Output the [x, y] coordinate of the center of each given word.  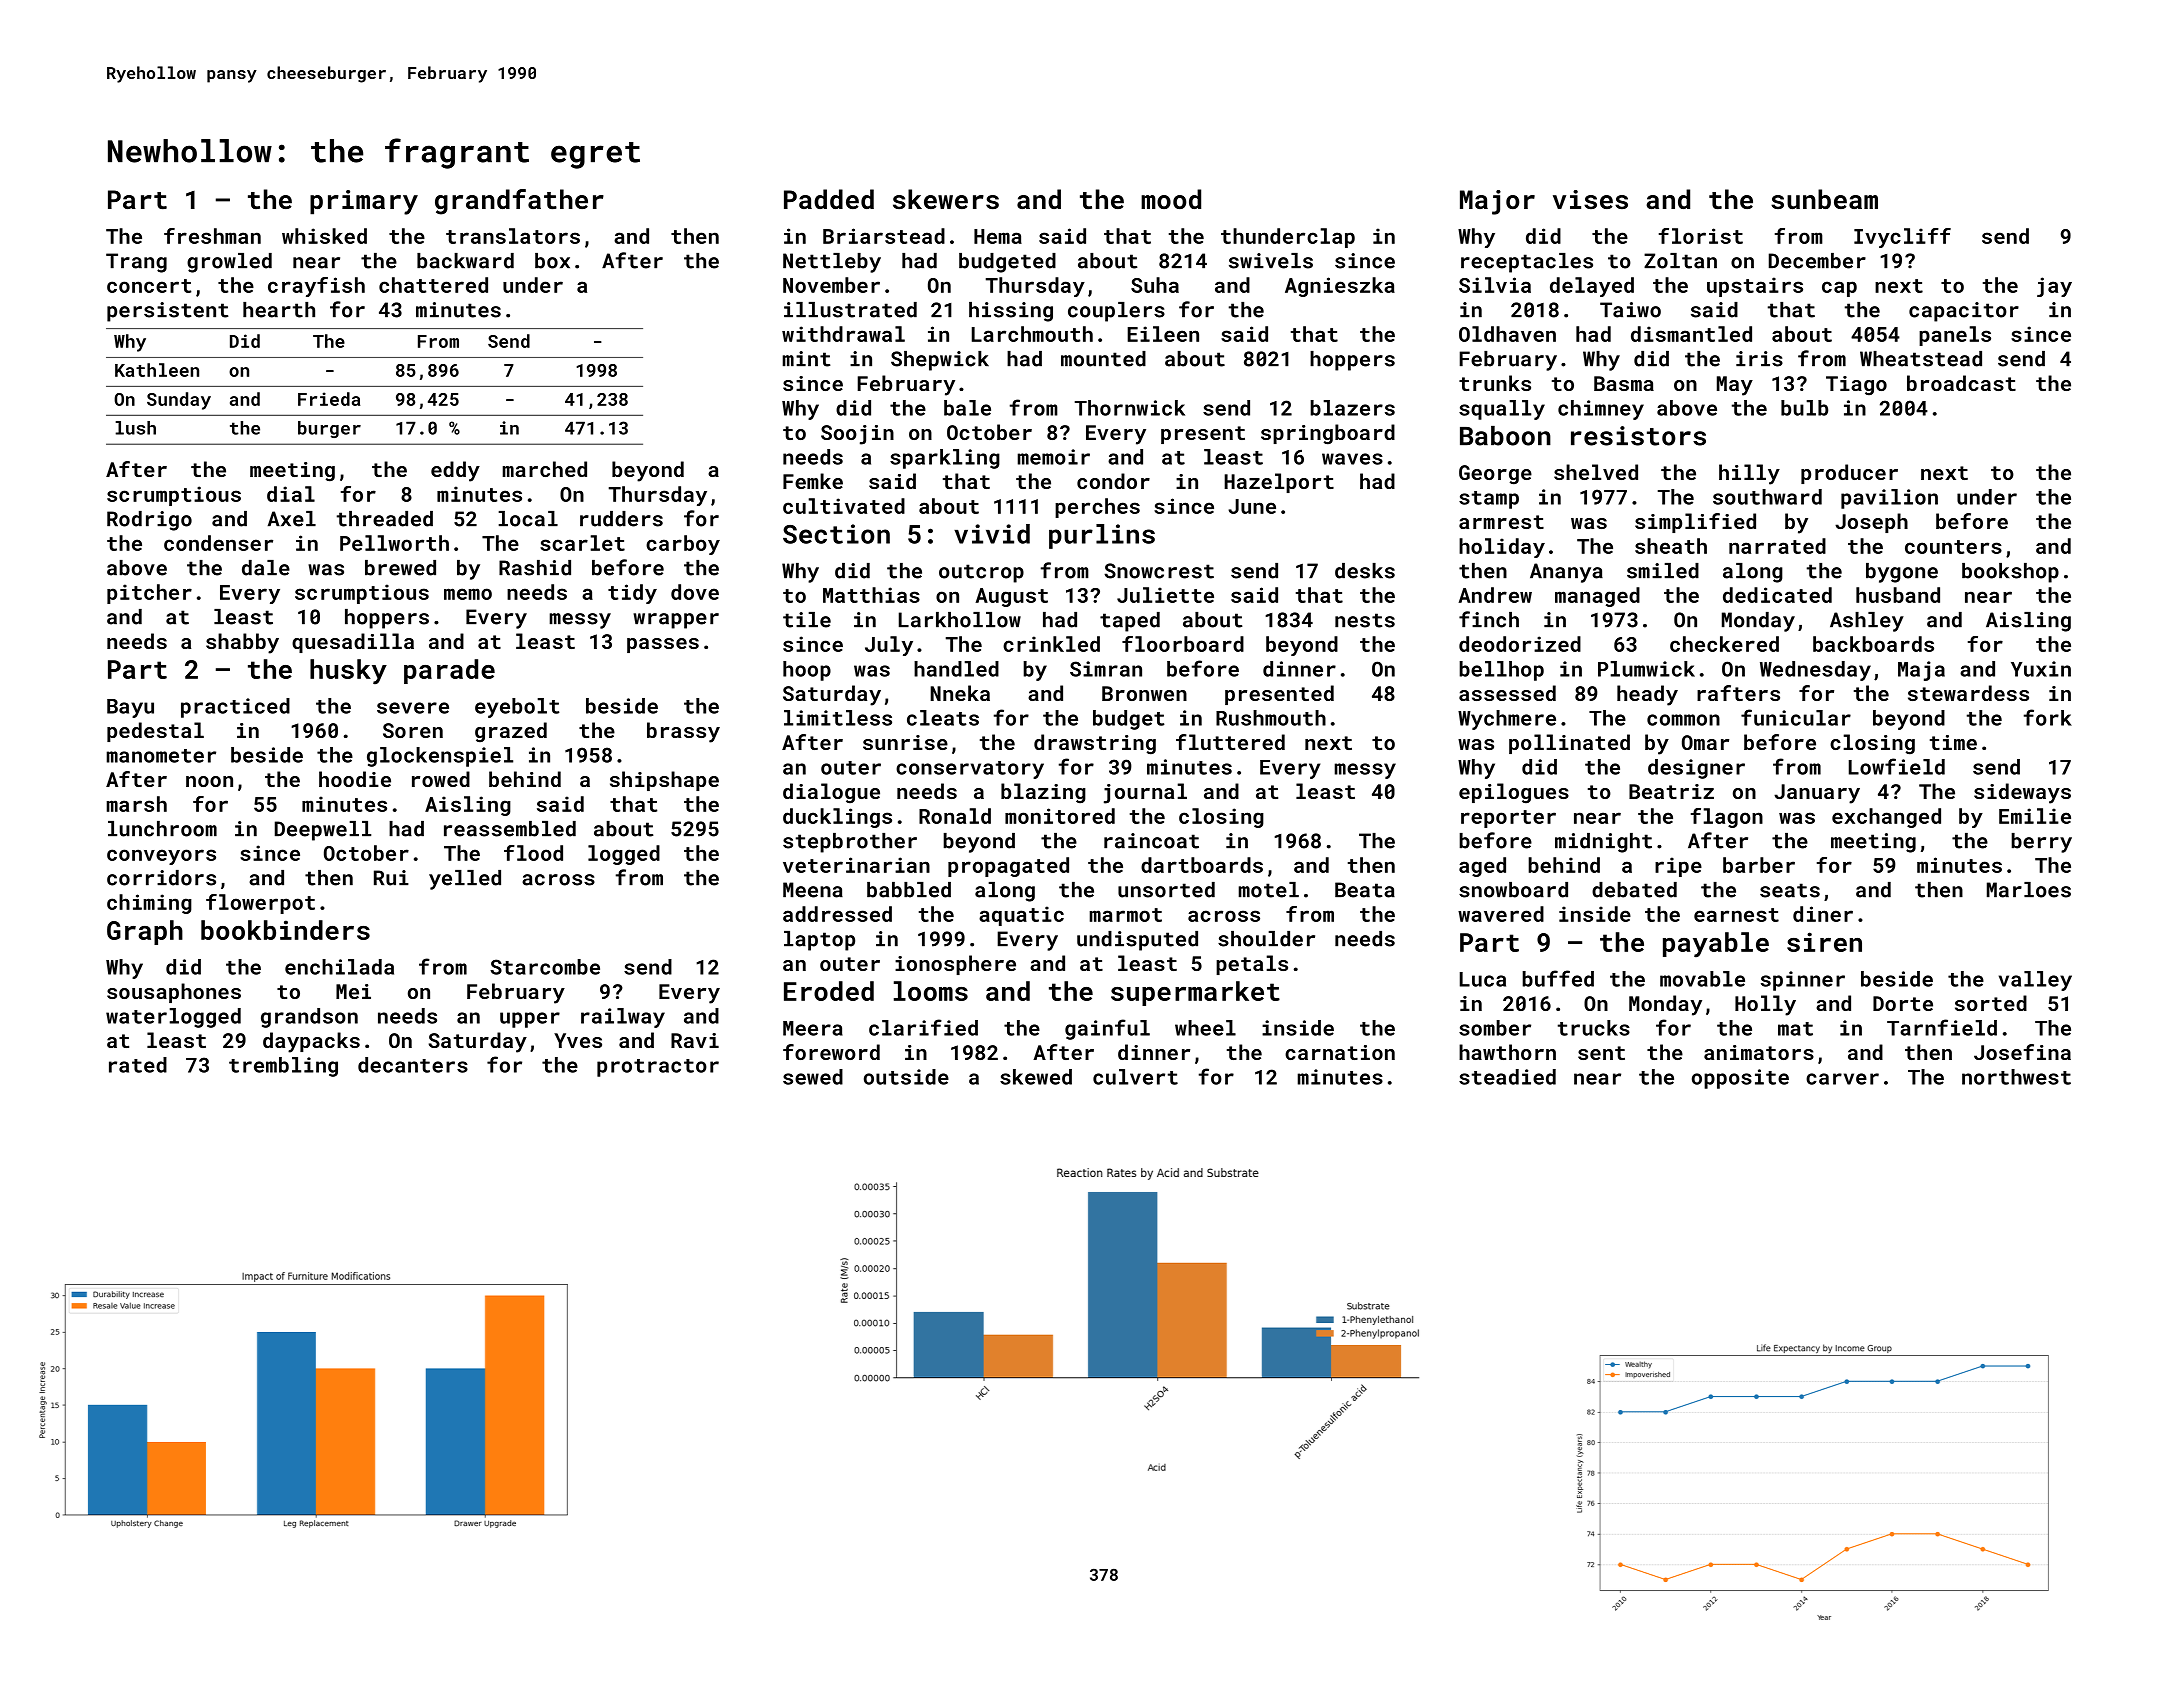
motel [1269, 890]
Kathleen [157, 370]
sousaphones [174, 993]
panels [1955, 336]
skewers [946, 199]
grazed [511, 732]
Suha [1155, 285]
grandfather [519, 202]
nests [1365, 620]
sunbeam [1824, 199]
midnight [1603, 843]
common [1683, 720]
